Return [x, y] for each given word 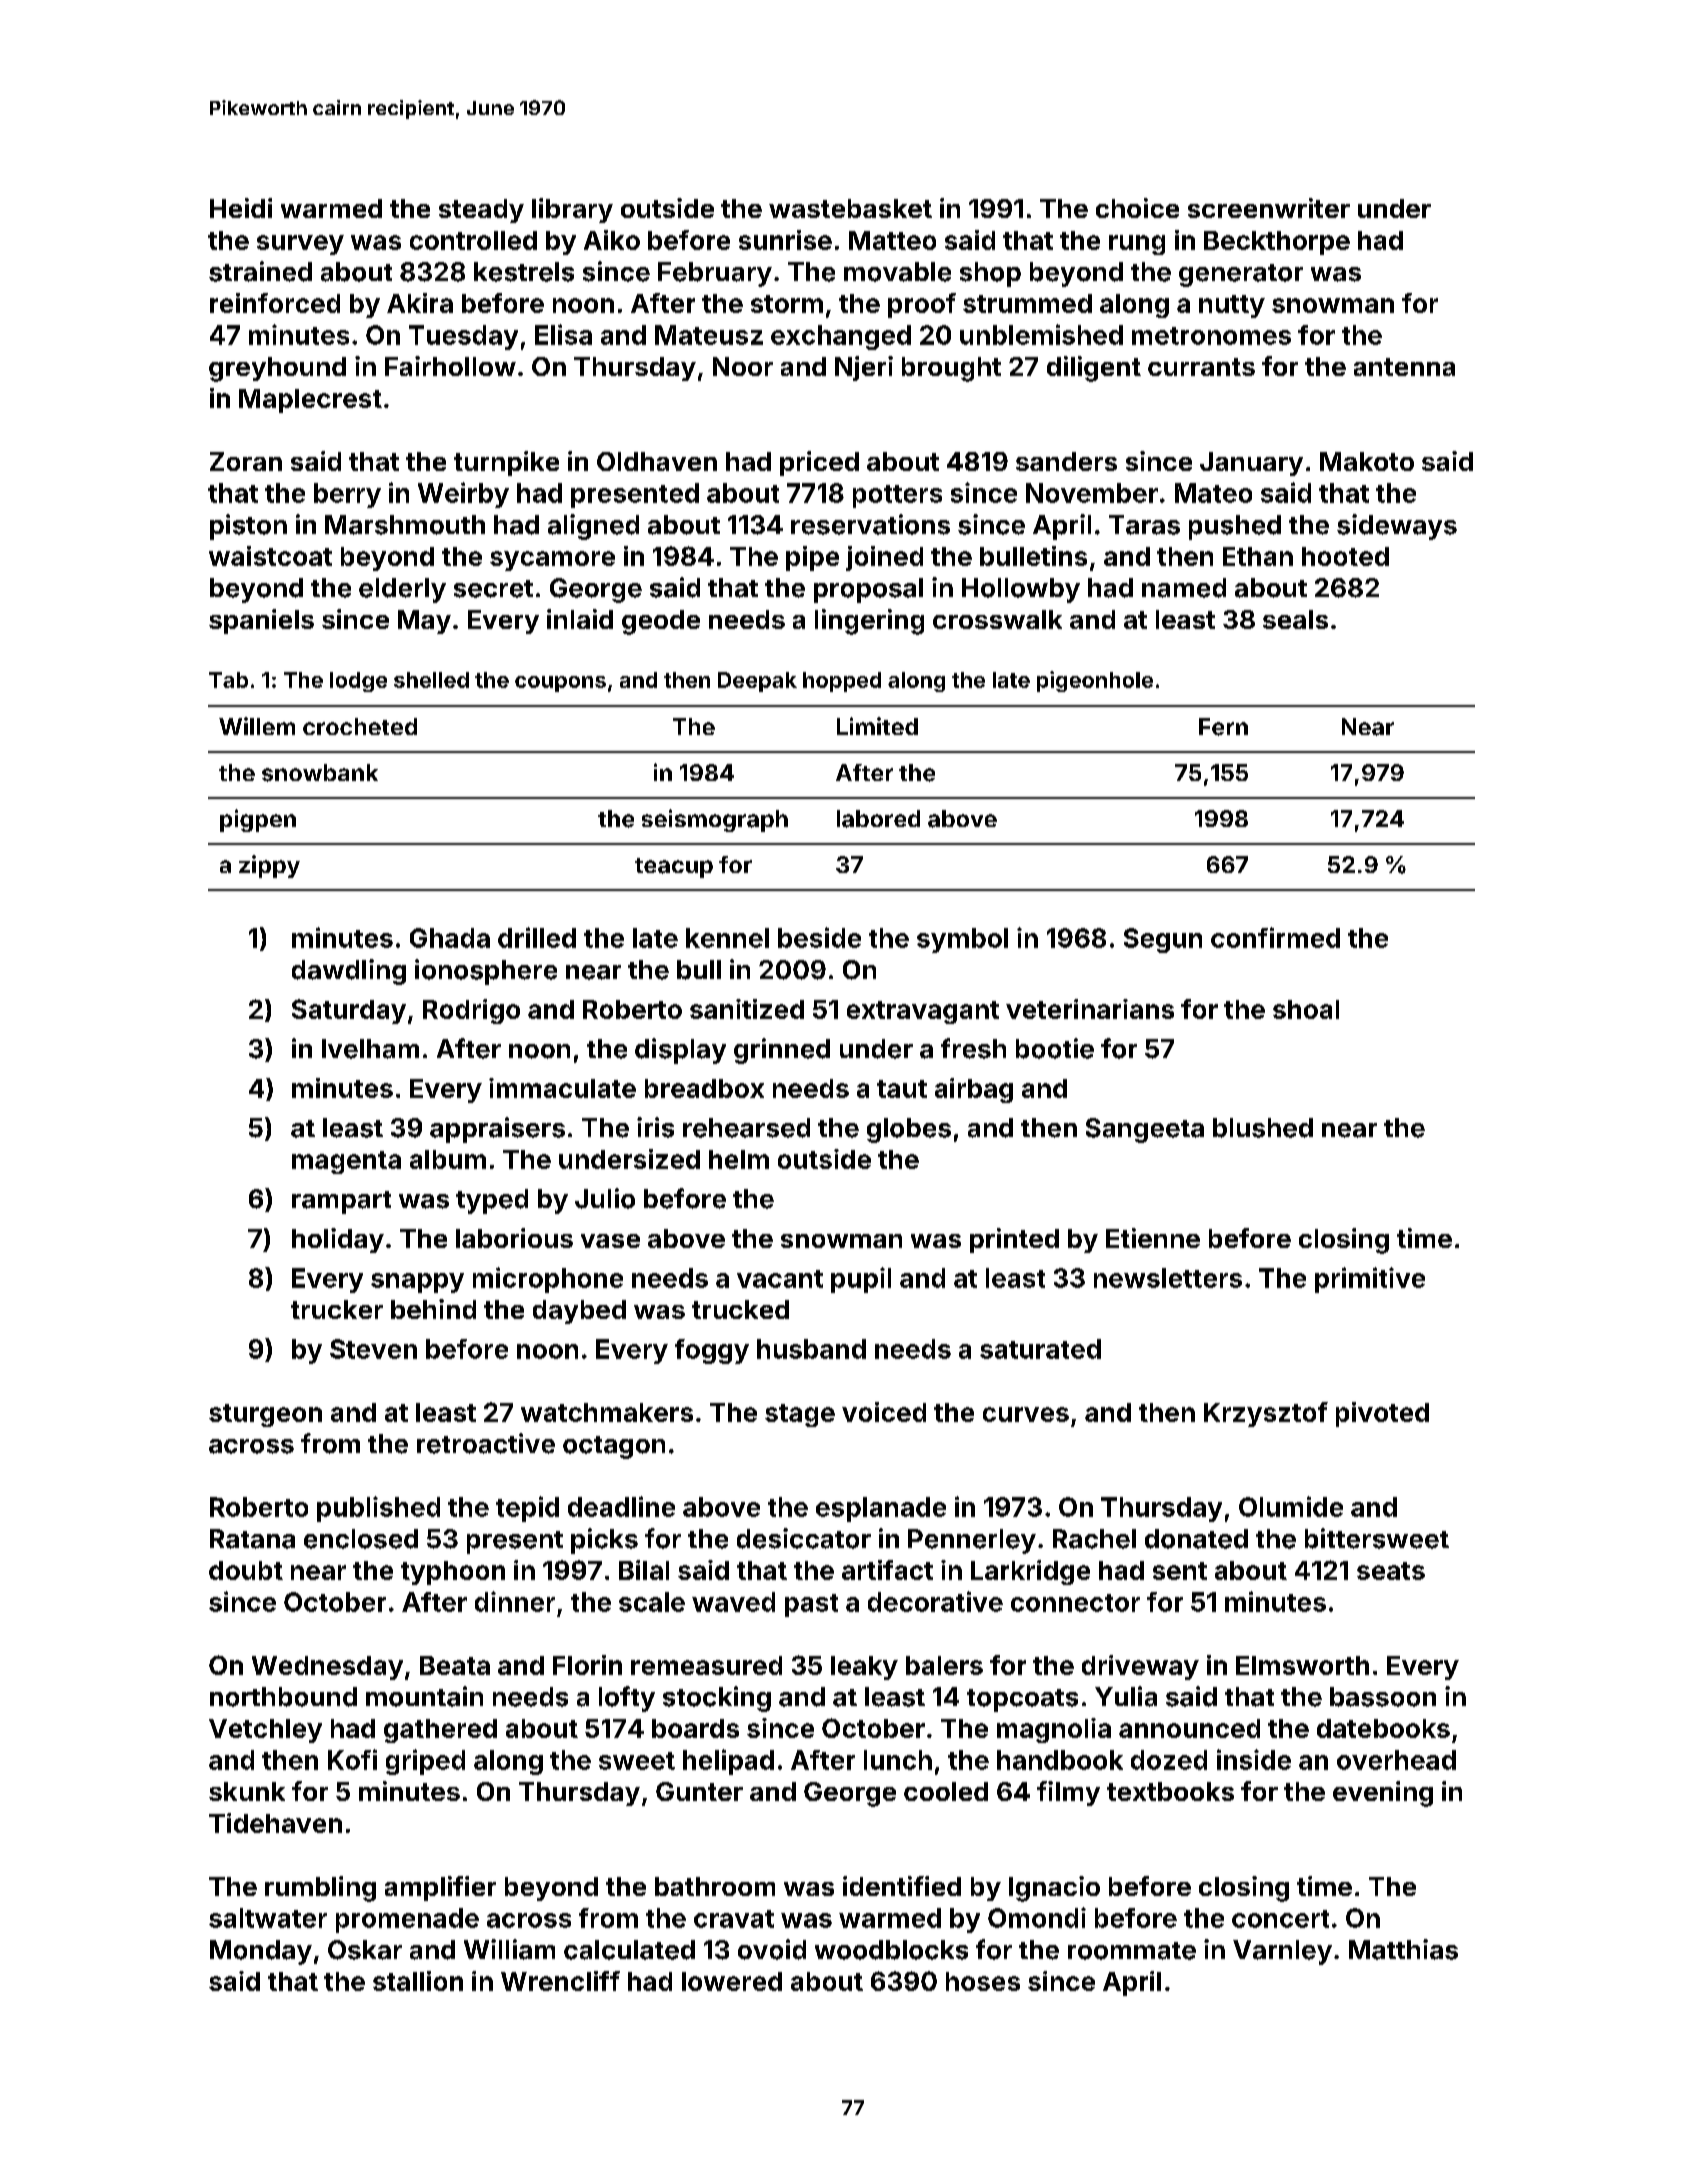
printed [1014, 1240]
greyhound [277, 369]
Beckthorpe [1277, 243]
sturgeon [265, 1415]
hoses [983, 1981]
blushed [1263, 1128]
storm [787, 304]
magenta [346, 1162]
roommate [1132, 1951]
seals [1295, 619]
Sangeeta [1145, 1130]
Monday [261, 1952]
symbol [962, 940]
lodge [358, 682]
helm [739, 1159]
